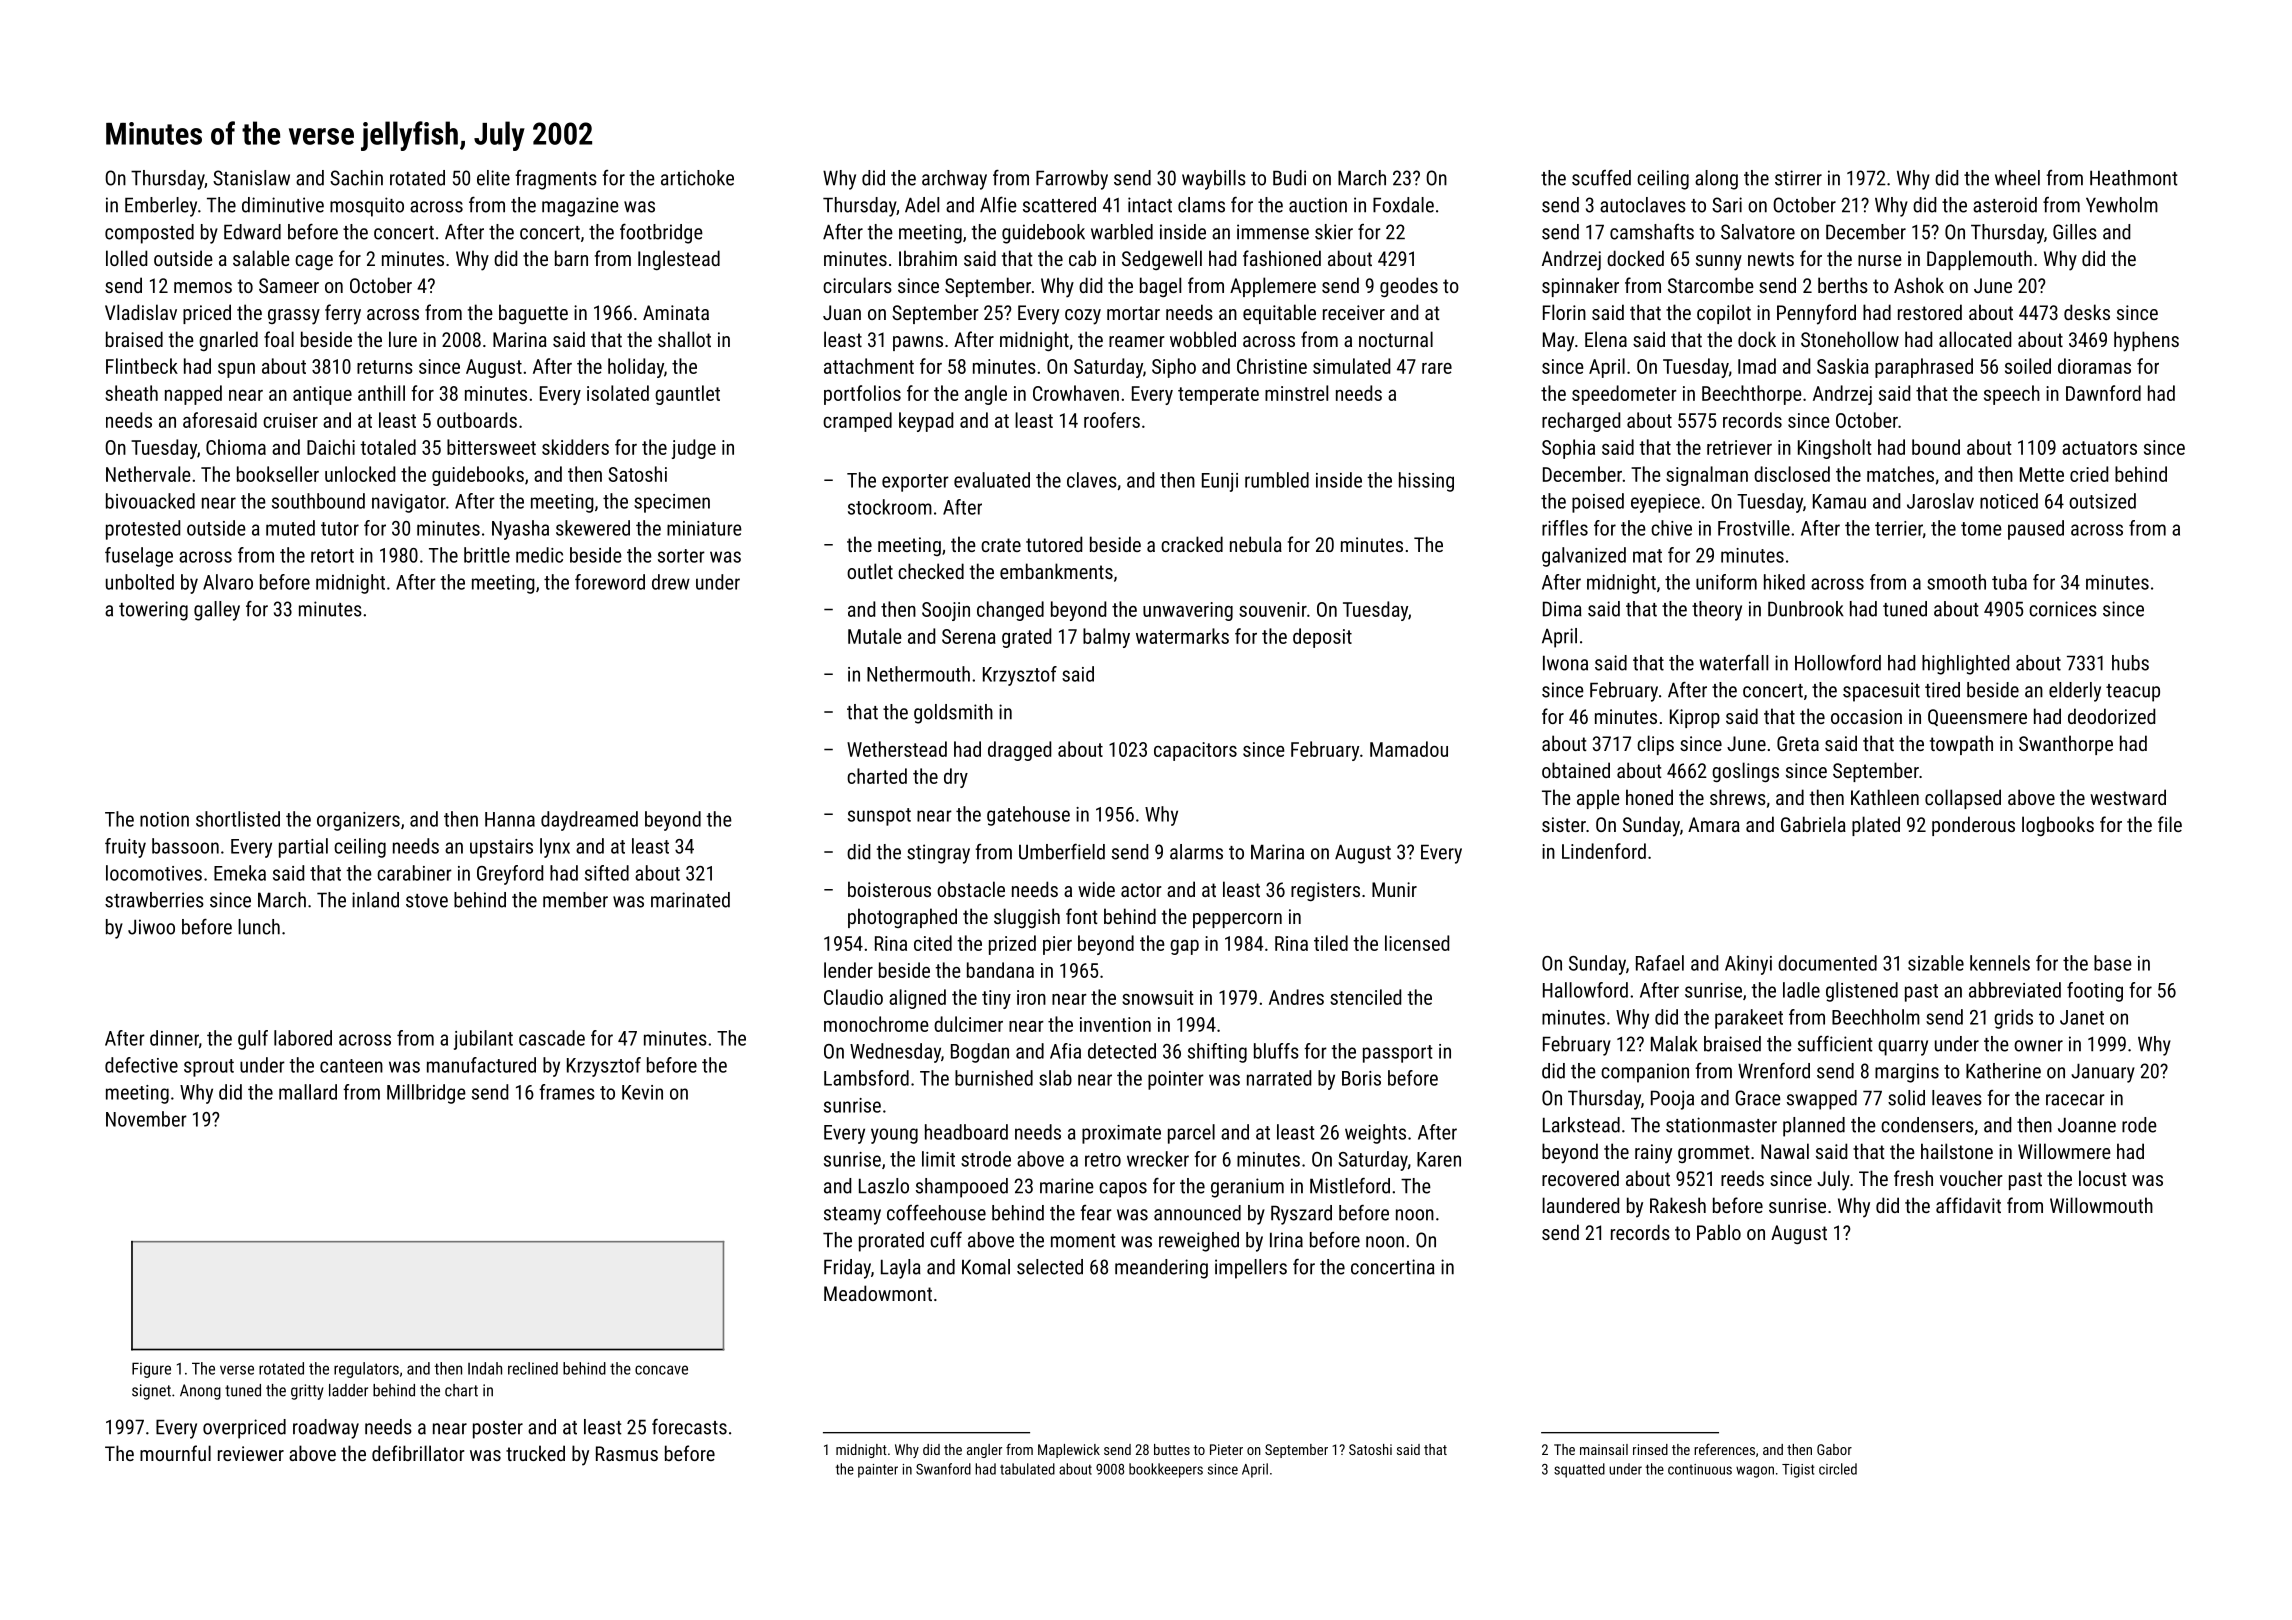 The height and width of the document is (1620, 2292). Describe the element at coordinates (1141, 890) in the document. I see `actor` at that location.
